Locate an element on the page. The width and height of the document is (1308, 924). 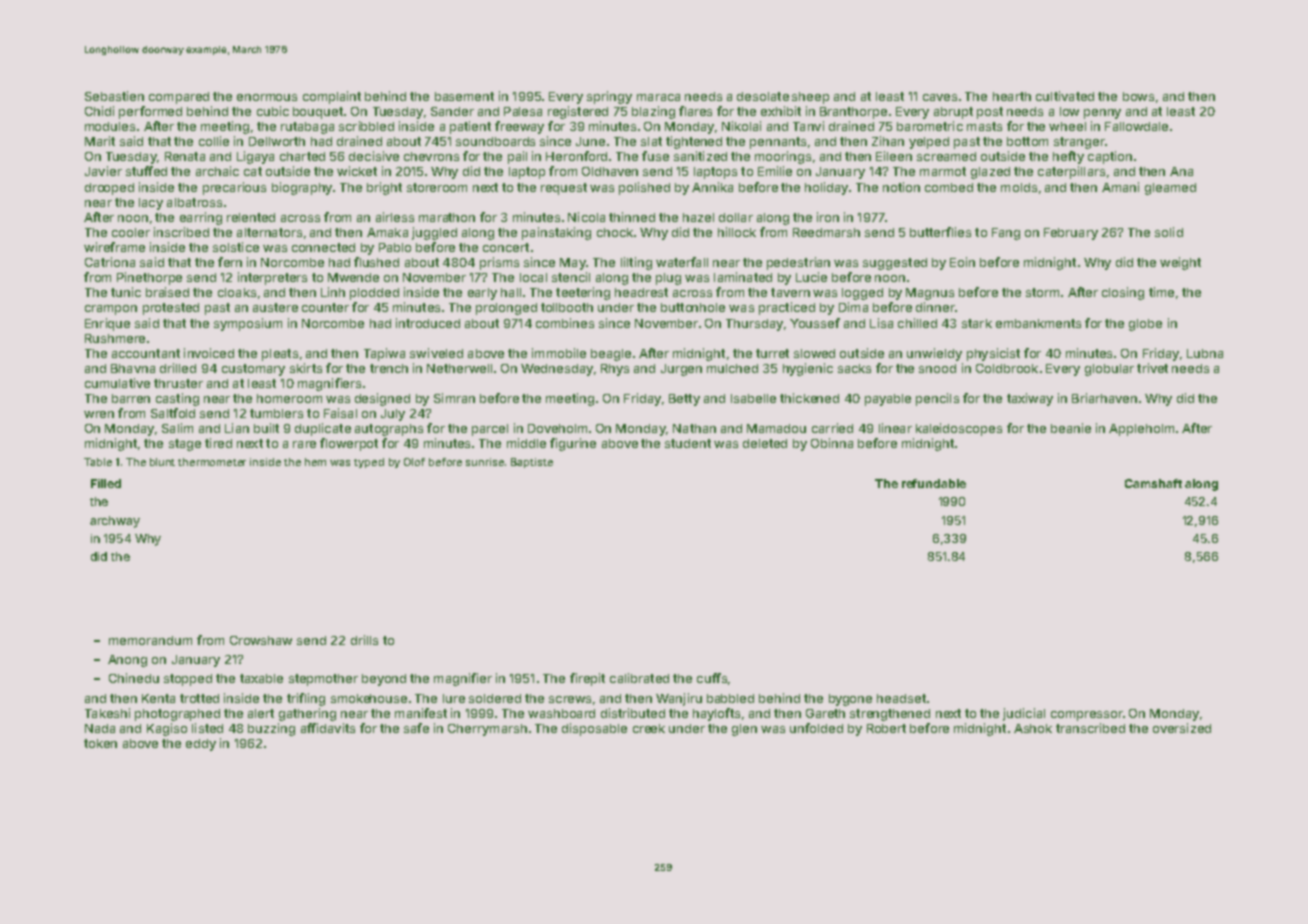
masts is located at coordinates (984, 126).
